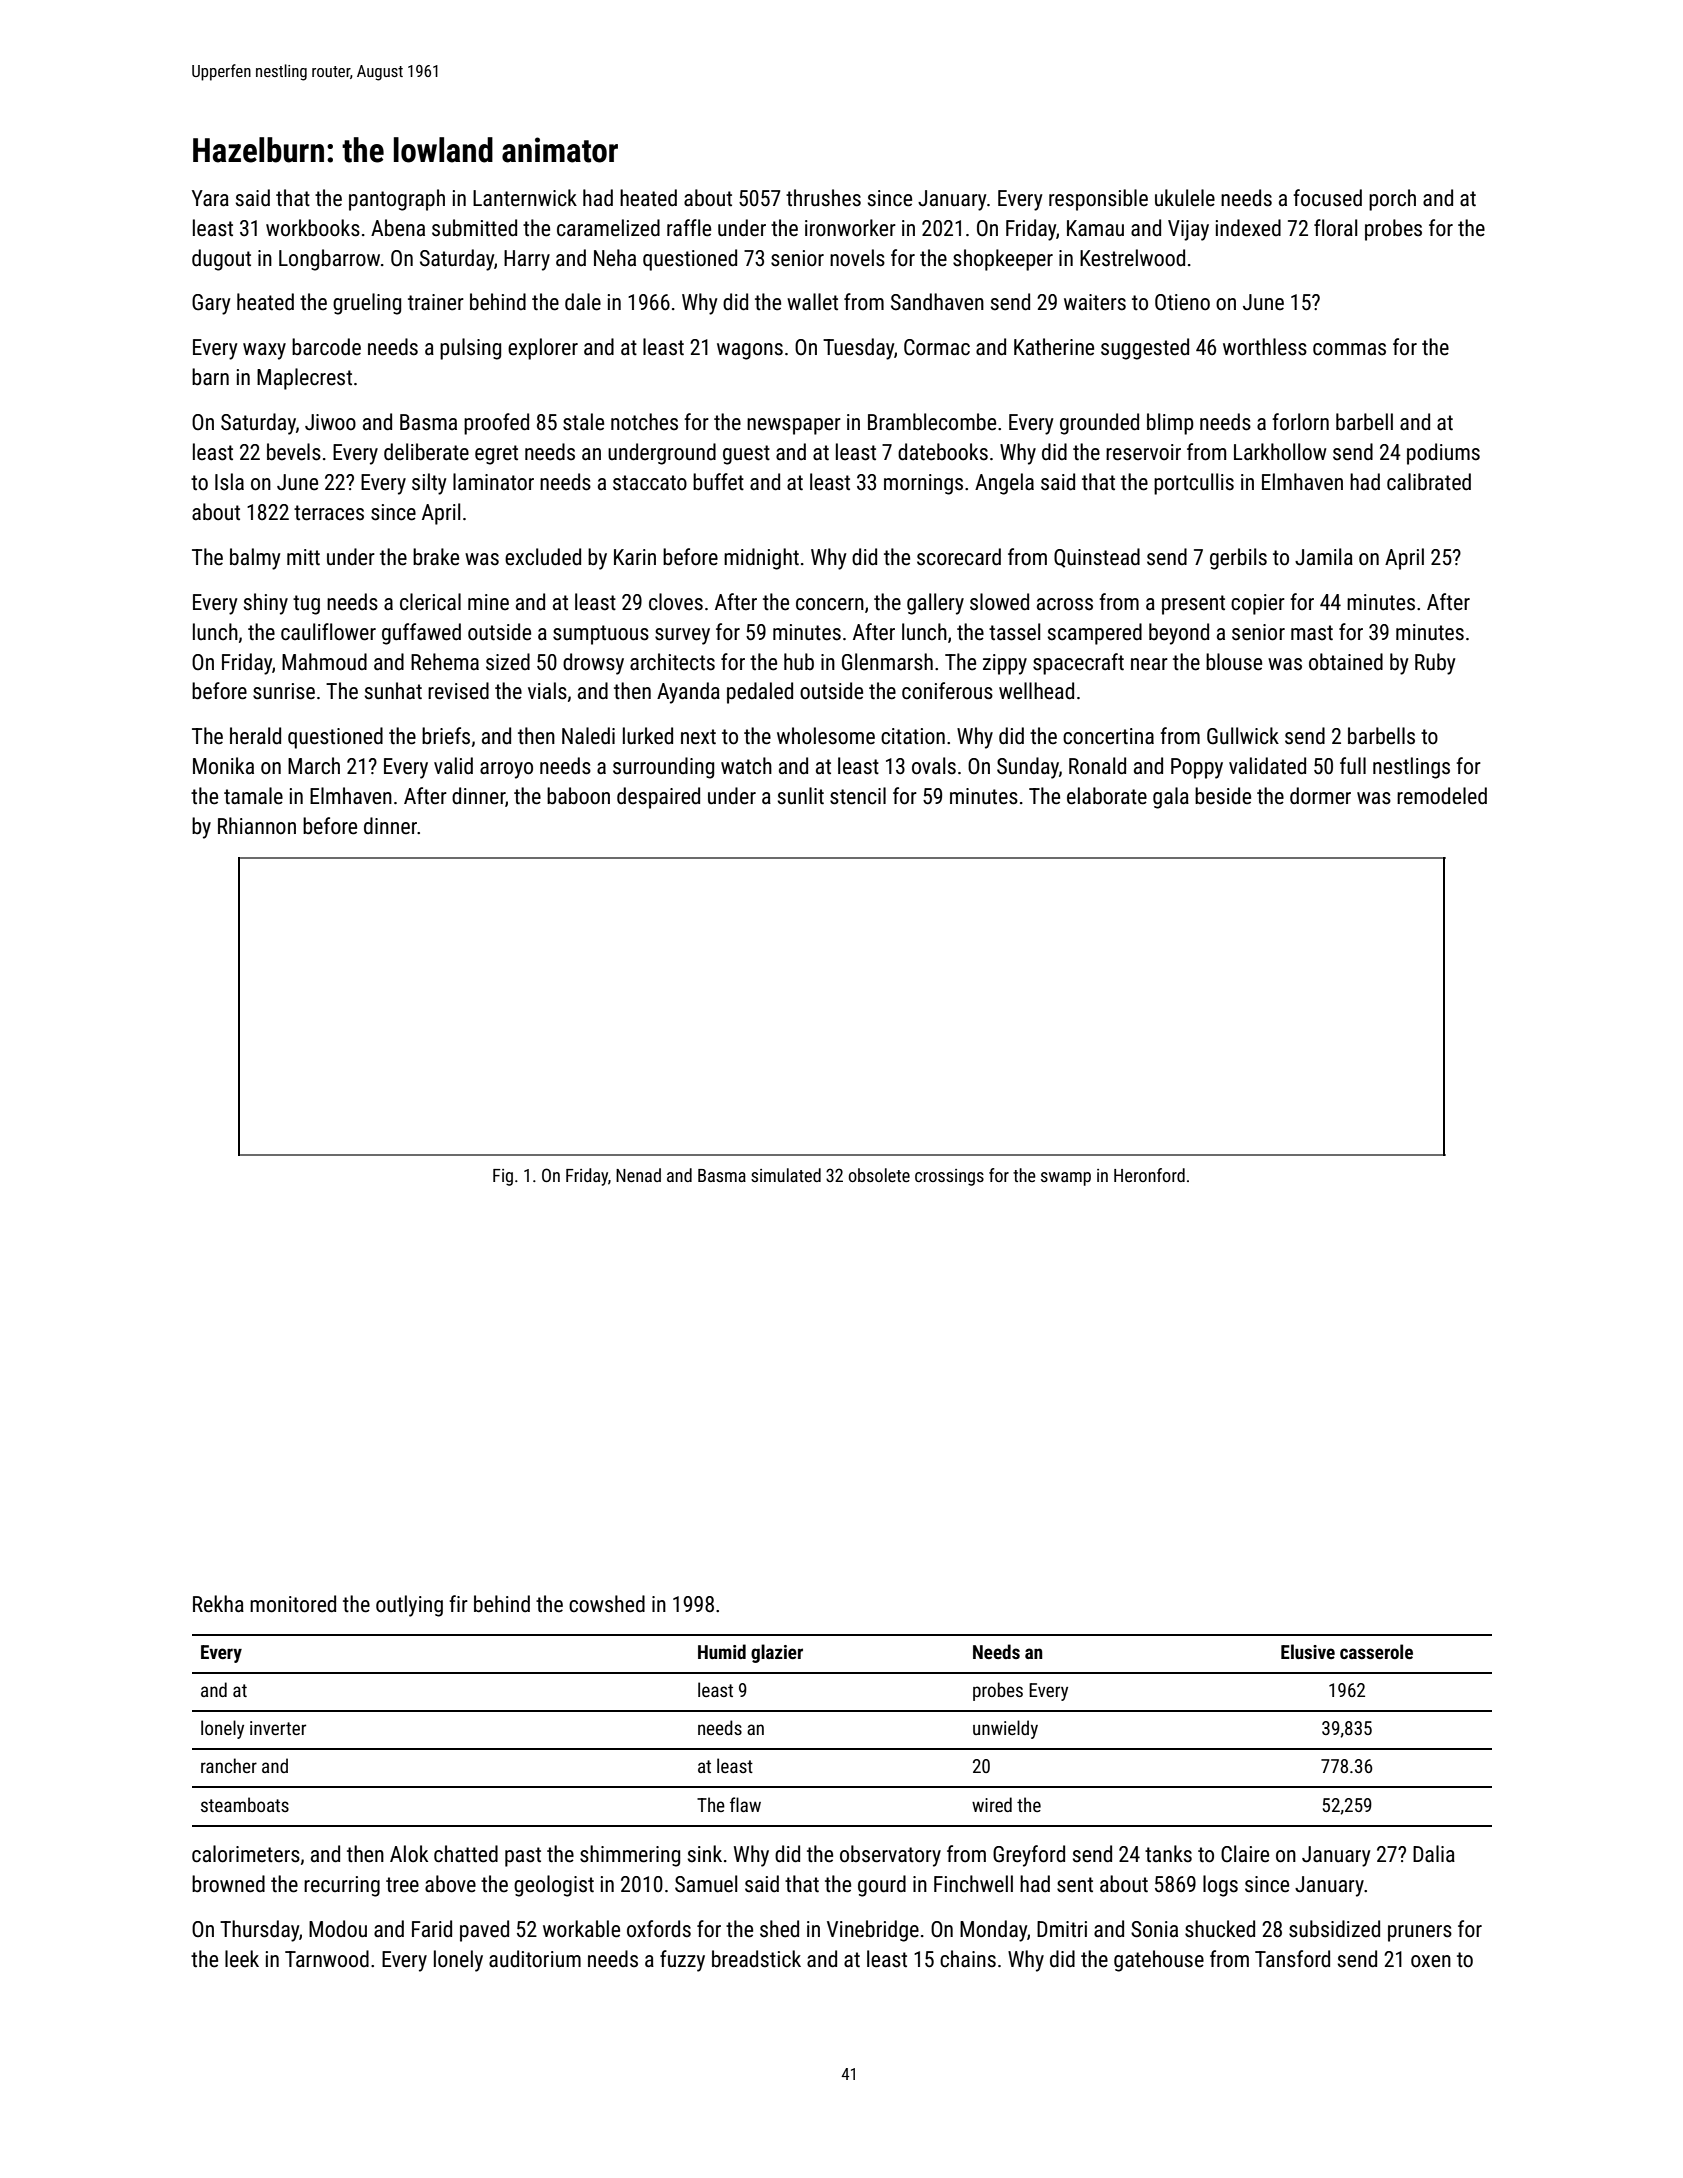 This screenshot has width=1683, height=2178. What do you see at coordinates (1392, 200) in the screenshot?
I see `porch` at bounding box center [1392, 200].
